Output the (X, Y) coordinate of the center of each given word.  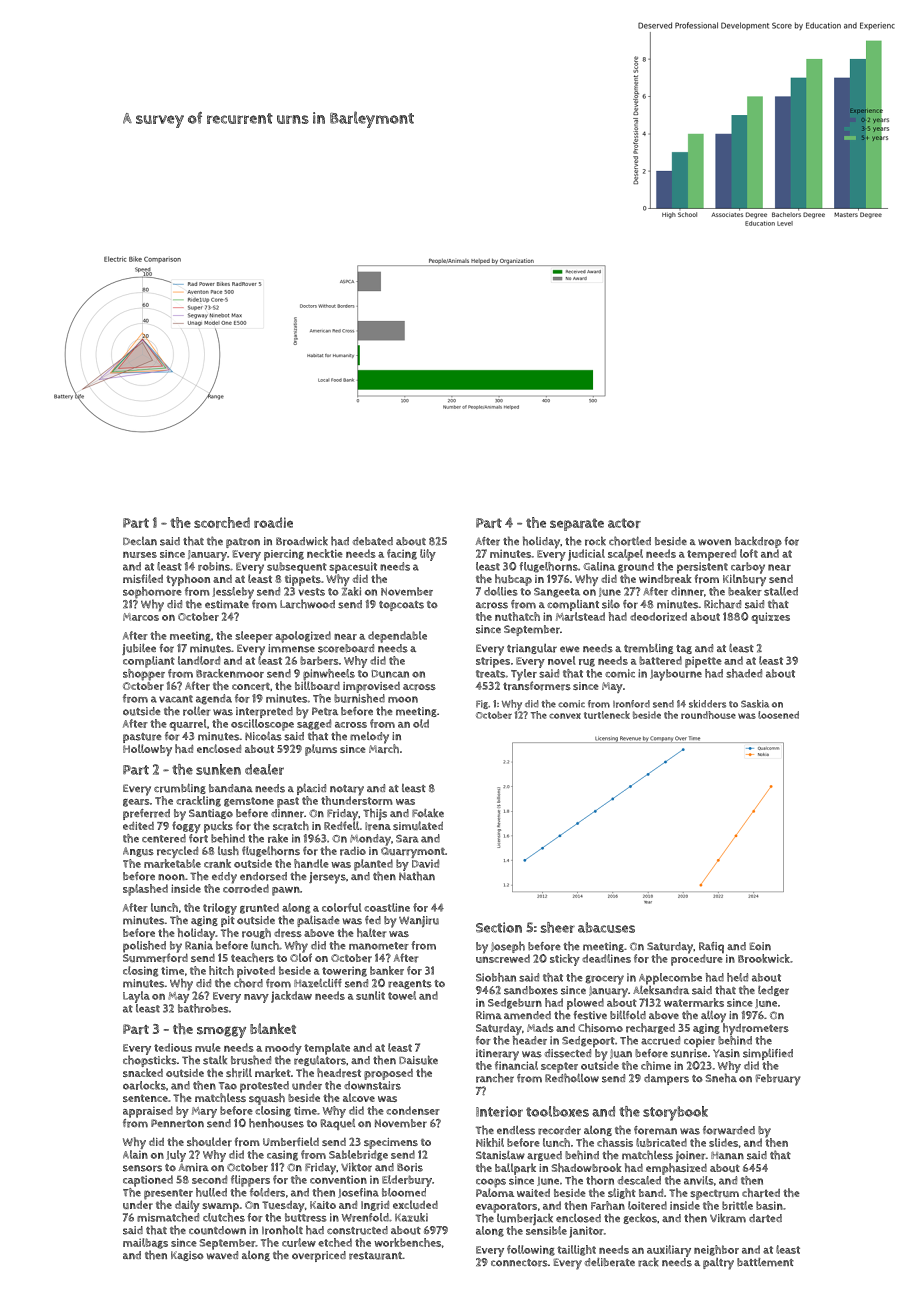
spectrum (714, 1195)
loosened (778, 715)
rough (256, 933)
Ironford (631, 704)
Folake (428, 813)
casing (282, 1155)
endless (516, 1130)
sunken (218, 769)
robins (214, 566)
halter (371, 933)
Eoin (760, 946)
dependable (397, 637)
